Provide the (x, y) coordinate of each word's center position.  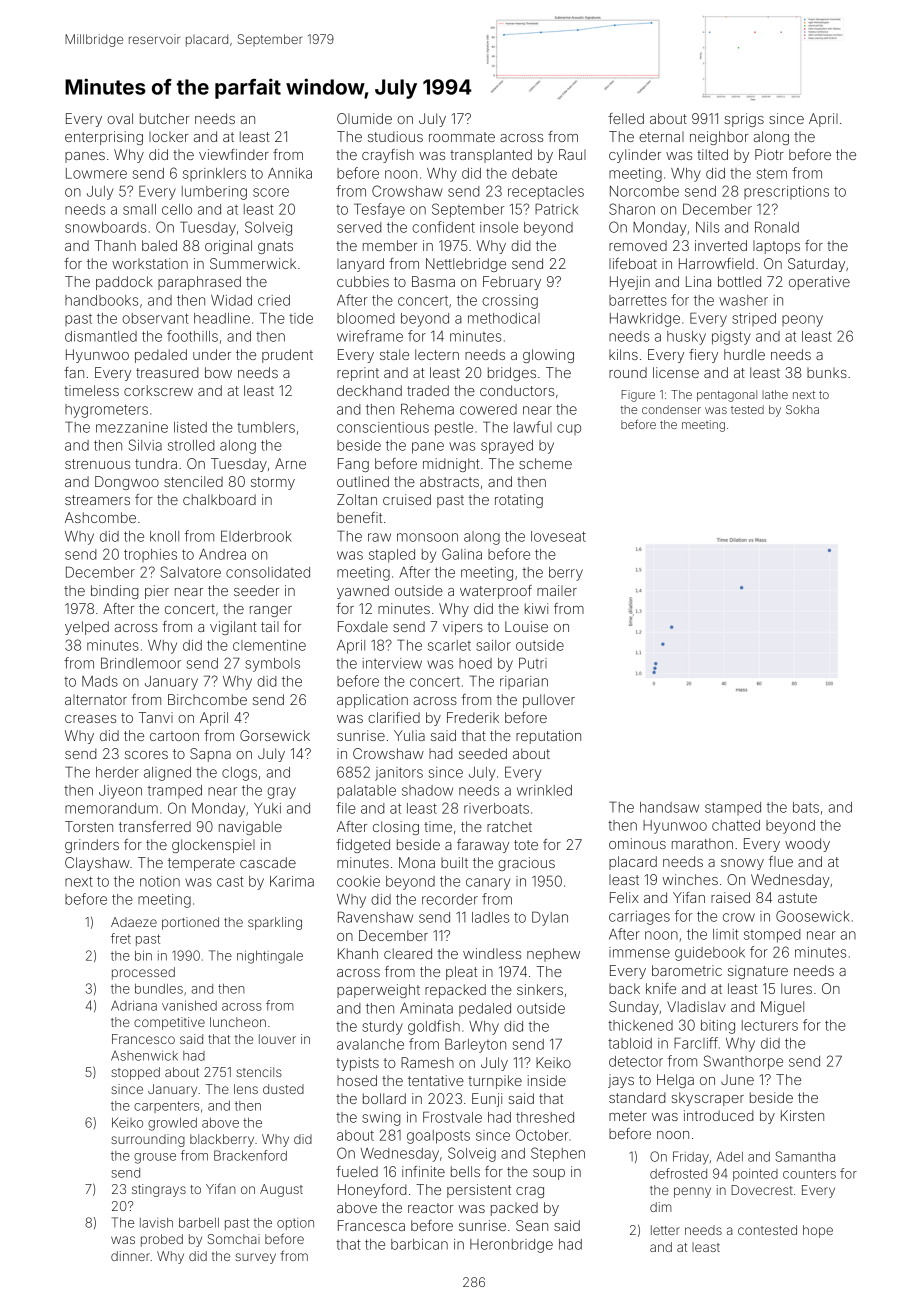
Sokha (802, 409)
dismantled (101, 336)
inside (547, 1080)
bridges (512, 374)
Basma (433, 281)
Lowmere (96, 173)
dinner (130, 1256)
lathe (775, 394)
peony (802, 321)
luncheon (238, 1022)
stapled (392, 556)
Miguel (782, 1008)
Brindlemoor (141, 663)
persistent (479, 1191)
